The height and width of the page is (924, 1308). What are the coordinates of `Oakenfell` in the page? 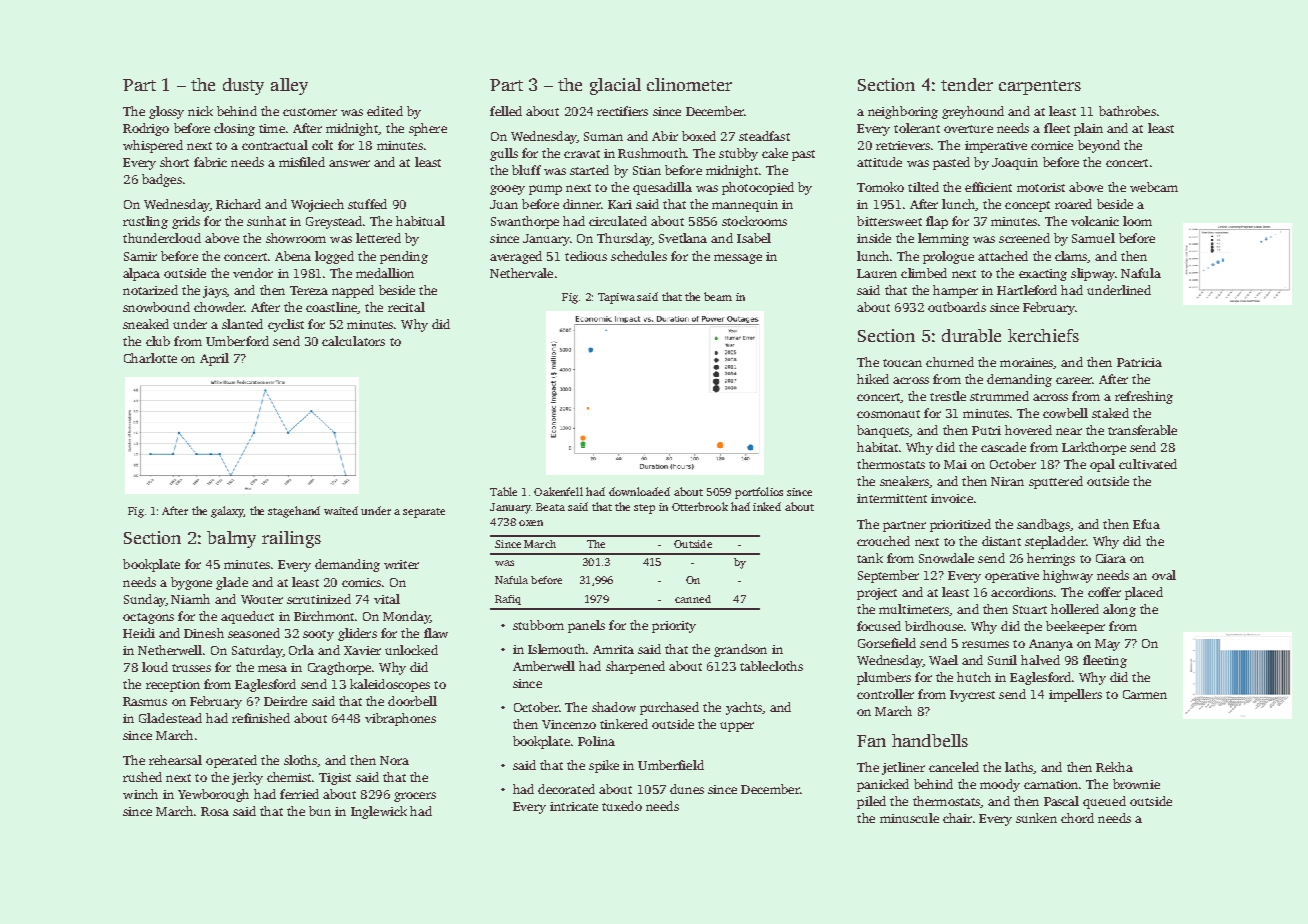 It's located at (558, 491).
